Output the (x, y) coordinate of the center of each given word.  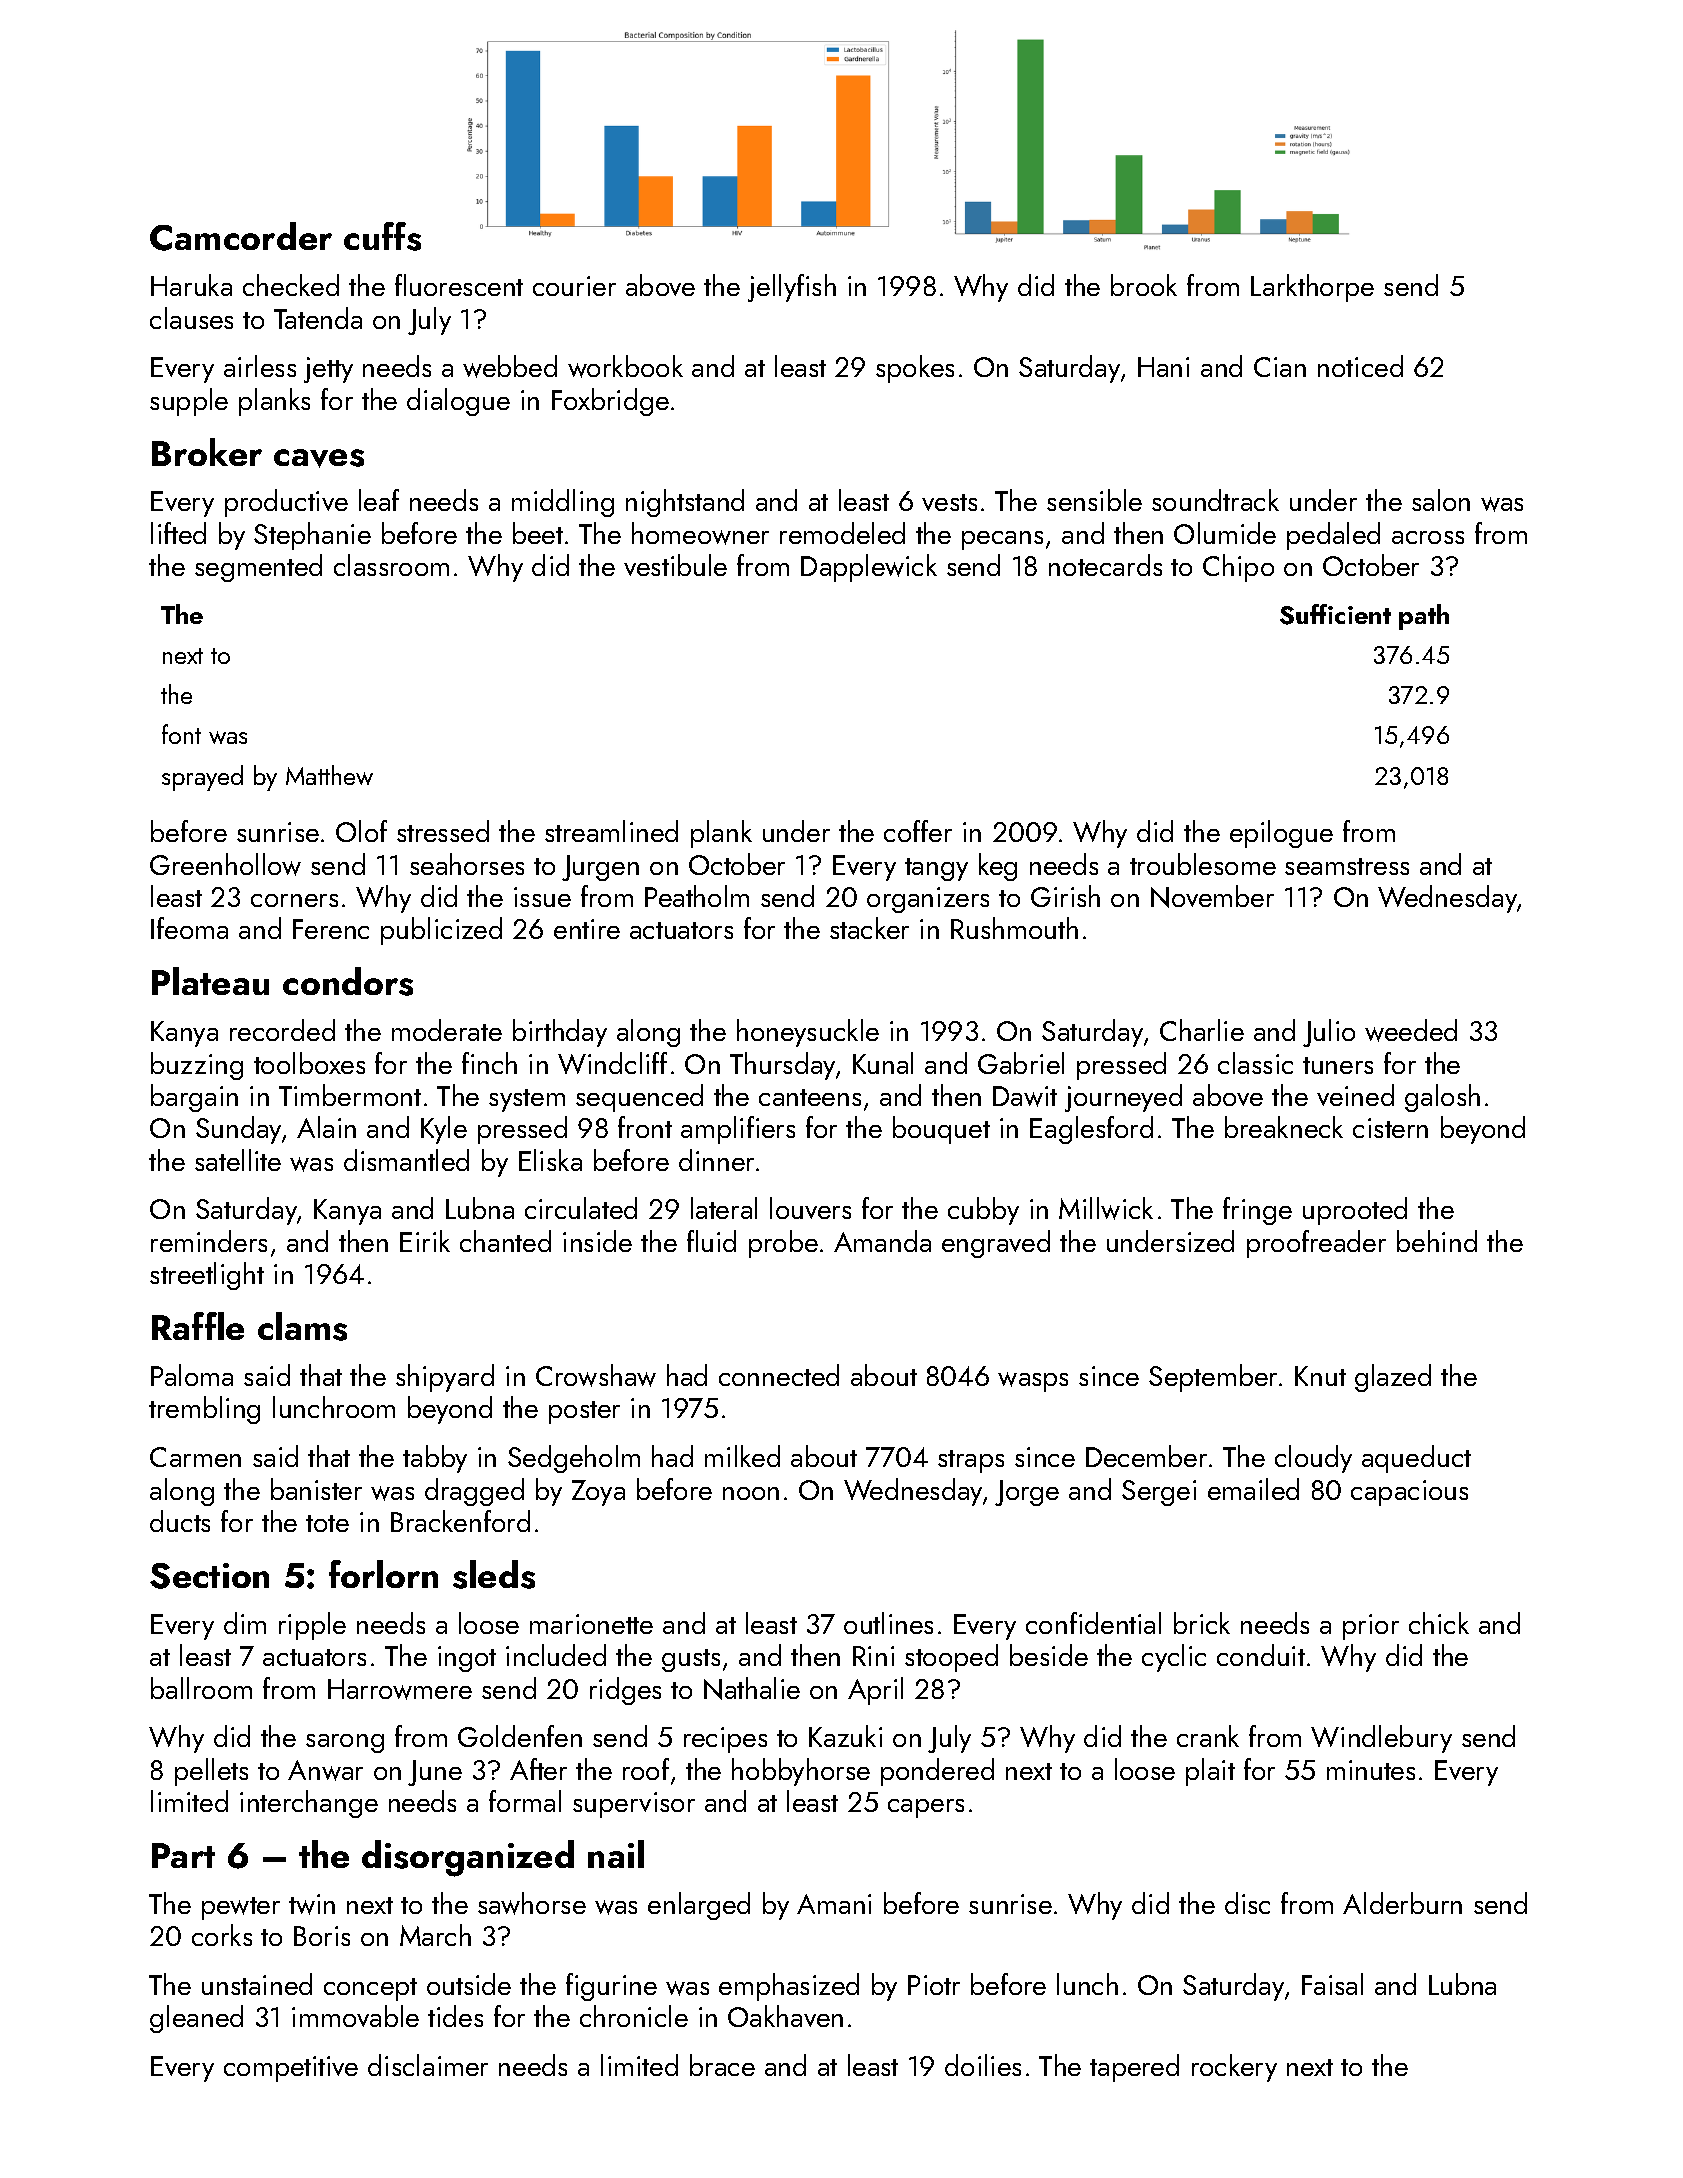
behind (1437, 1241)
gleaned (196, 2019)
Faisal (1332, 1984)
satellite (238, 1160)
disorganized (468, 1858)
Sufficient (1335, 614)
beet (538, 533)
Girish (1065, 896)
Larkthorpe (1312, 288)
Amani (834, 1904)
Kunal (883, 1063)
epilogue (1281, 834)
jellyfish (792, 288)
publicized (441, 931)
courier (574, 286)
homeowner (700, 533)
